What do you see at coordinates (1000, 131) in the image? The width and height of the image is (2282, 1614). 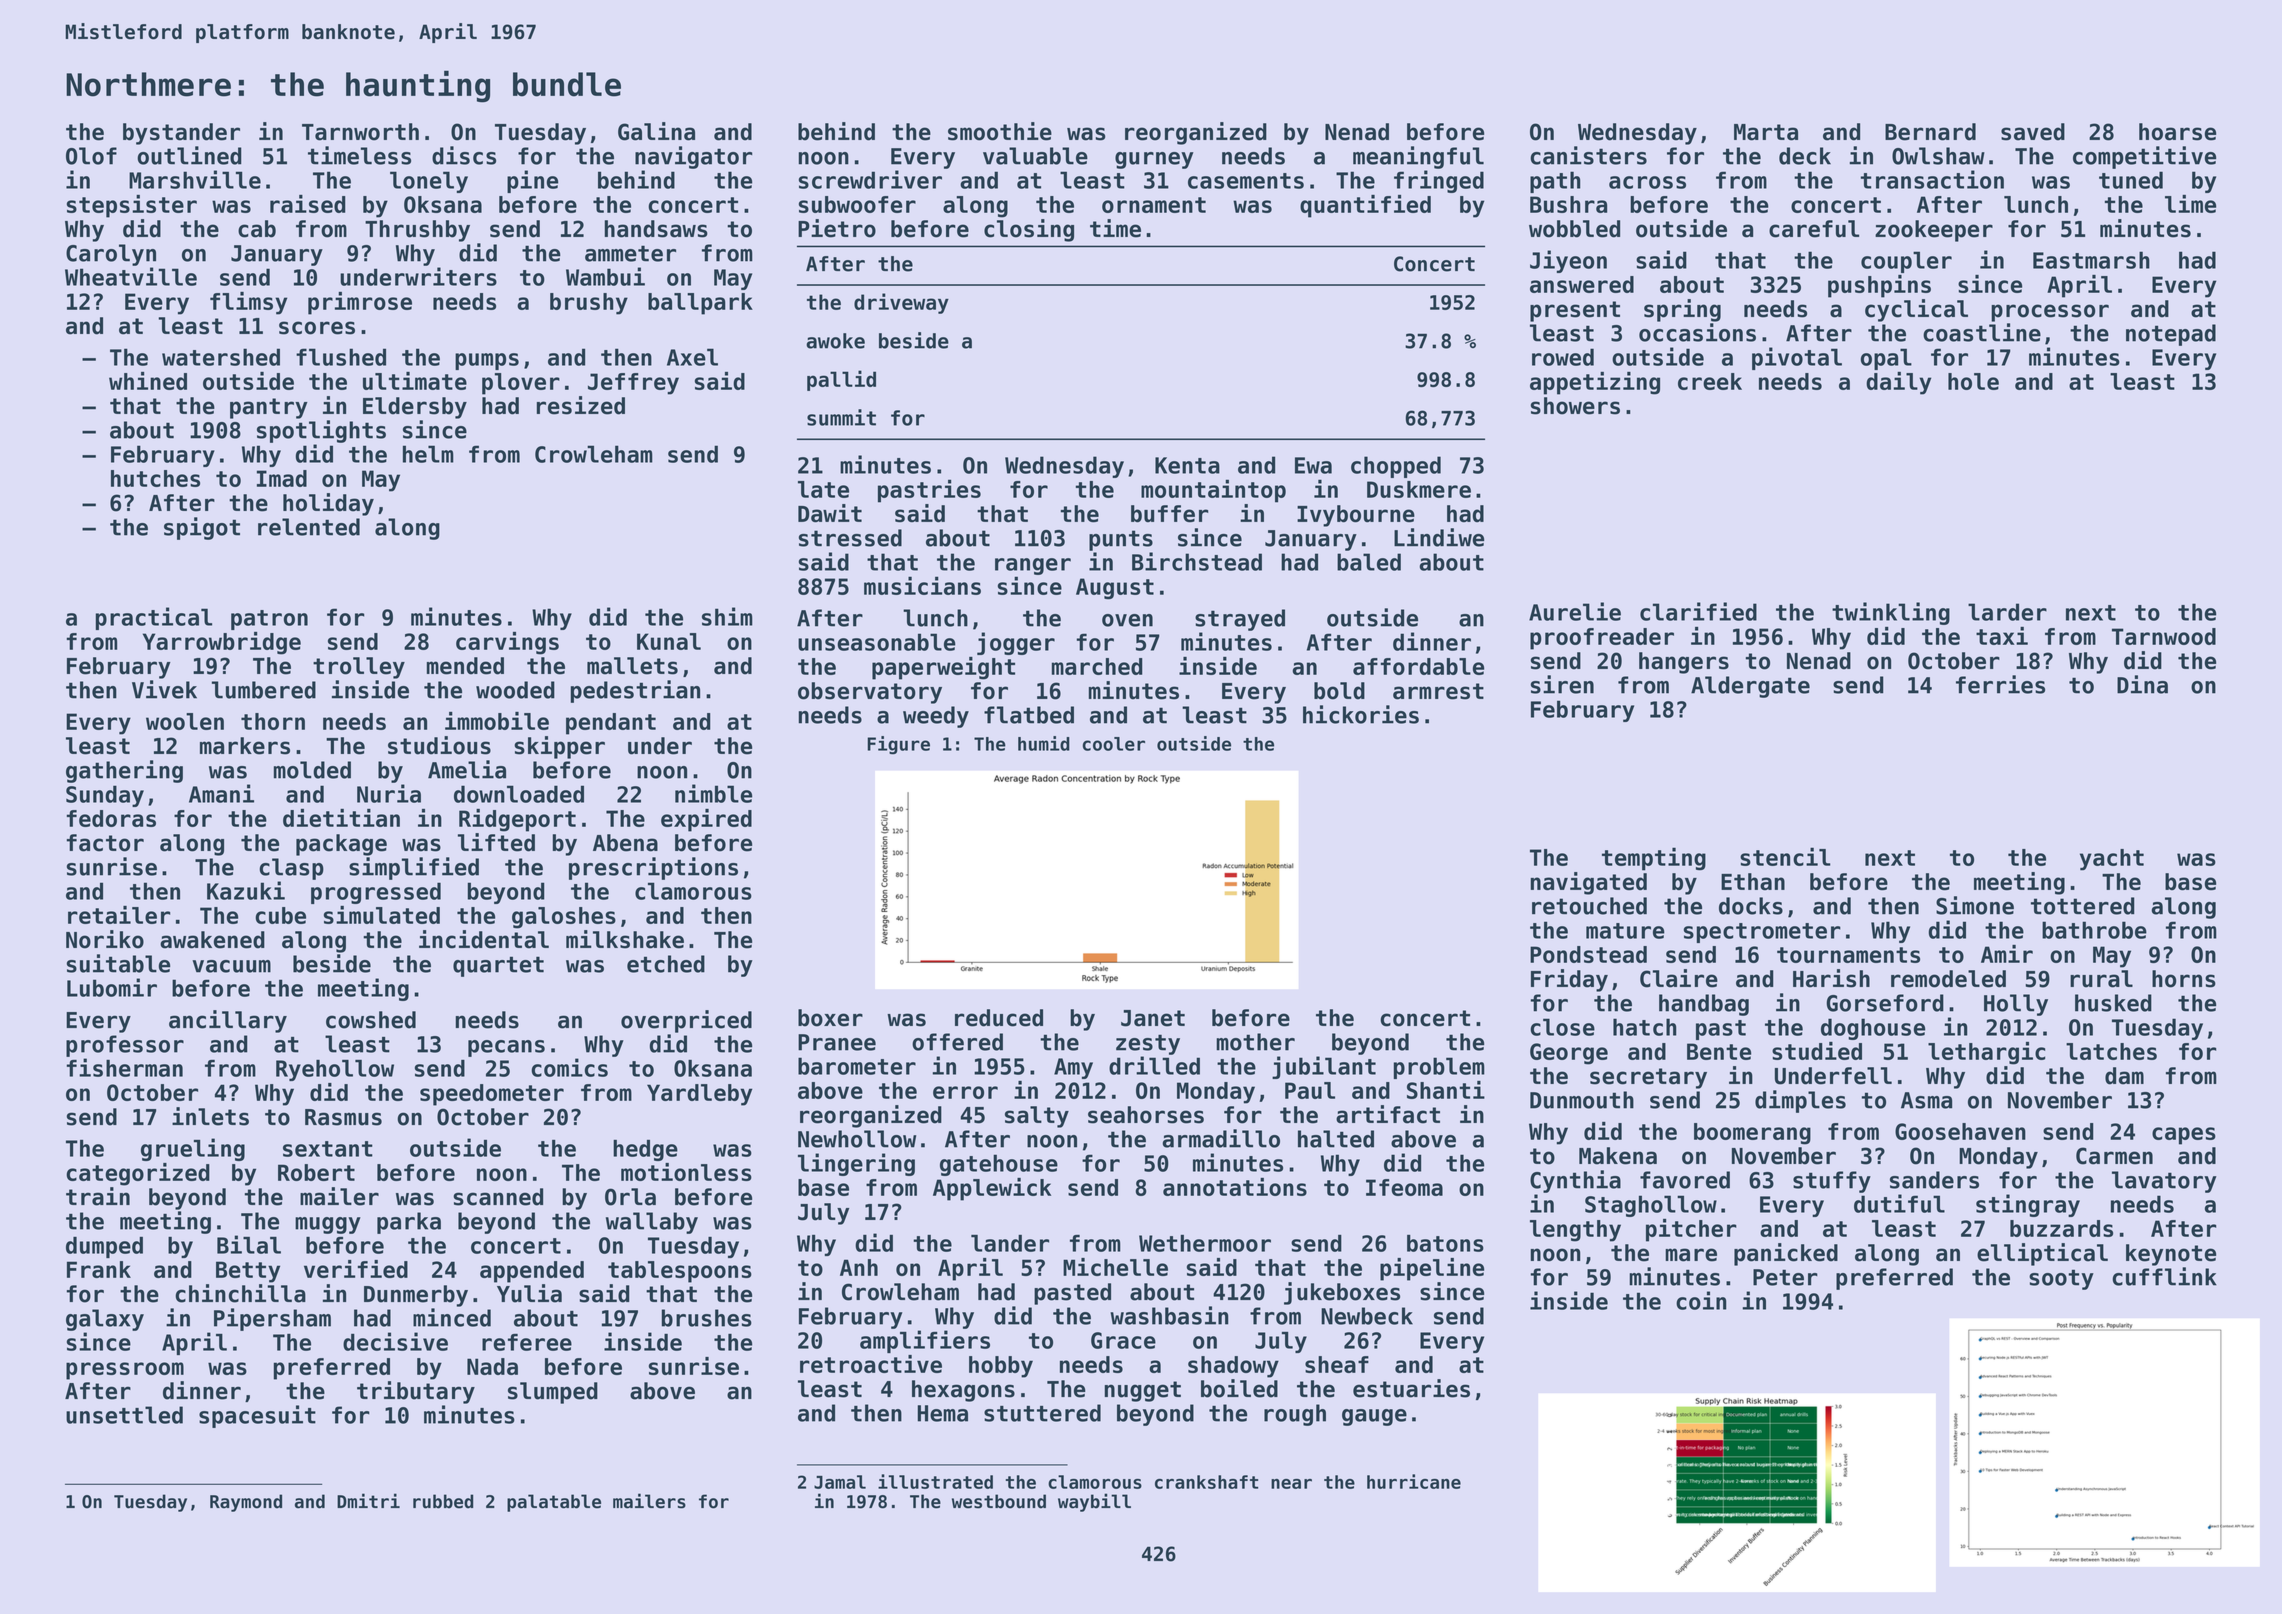 I see `smoothie` at bounding box center [1000, 131].
